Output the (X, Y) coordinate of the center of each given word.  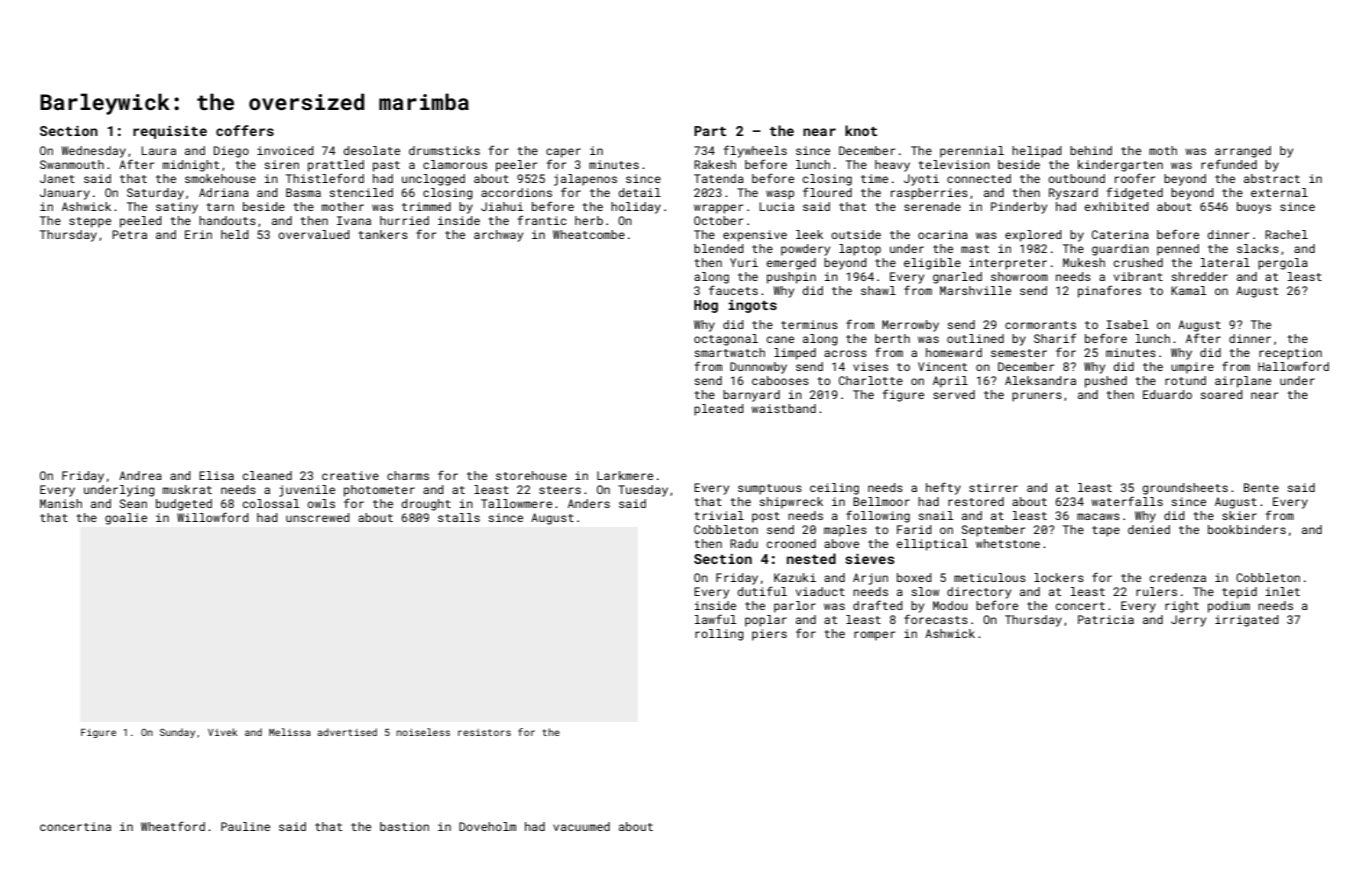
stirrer (993, 487)
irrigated (1247, 621)
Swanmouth (72, 164)
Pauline (245, 826)
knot (861, 130)
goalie (126, 519)
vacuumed (581, 826)
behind (1091, 150)
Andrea (140, 475)
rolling (719, 635)
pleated (719, 410)
